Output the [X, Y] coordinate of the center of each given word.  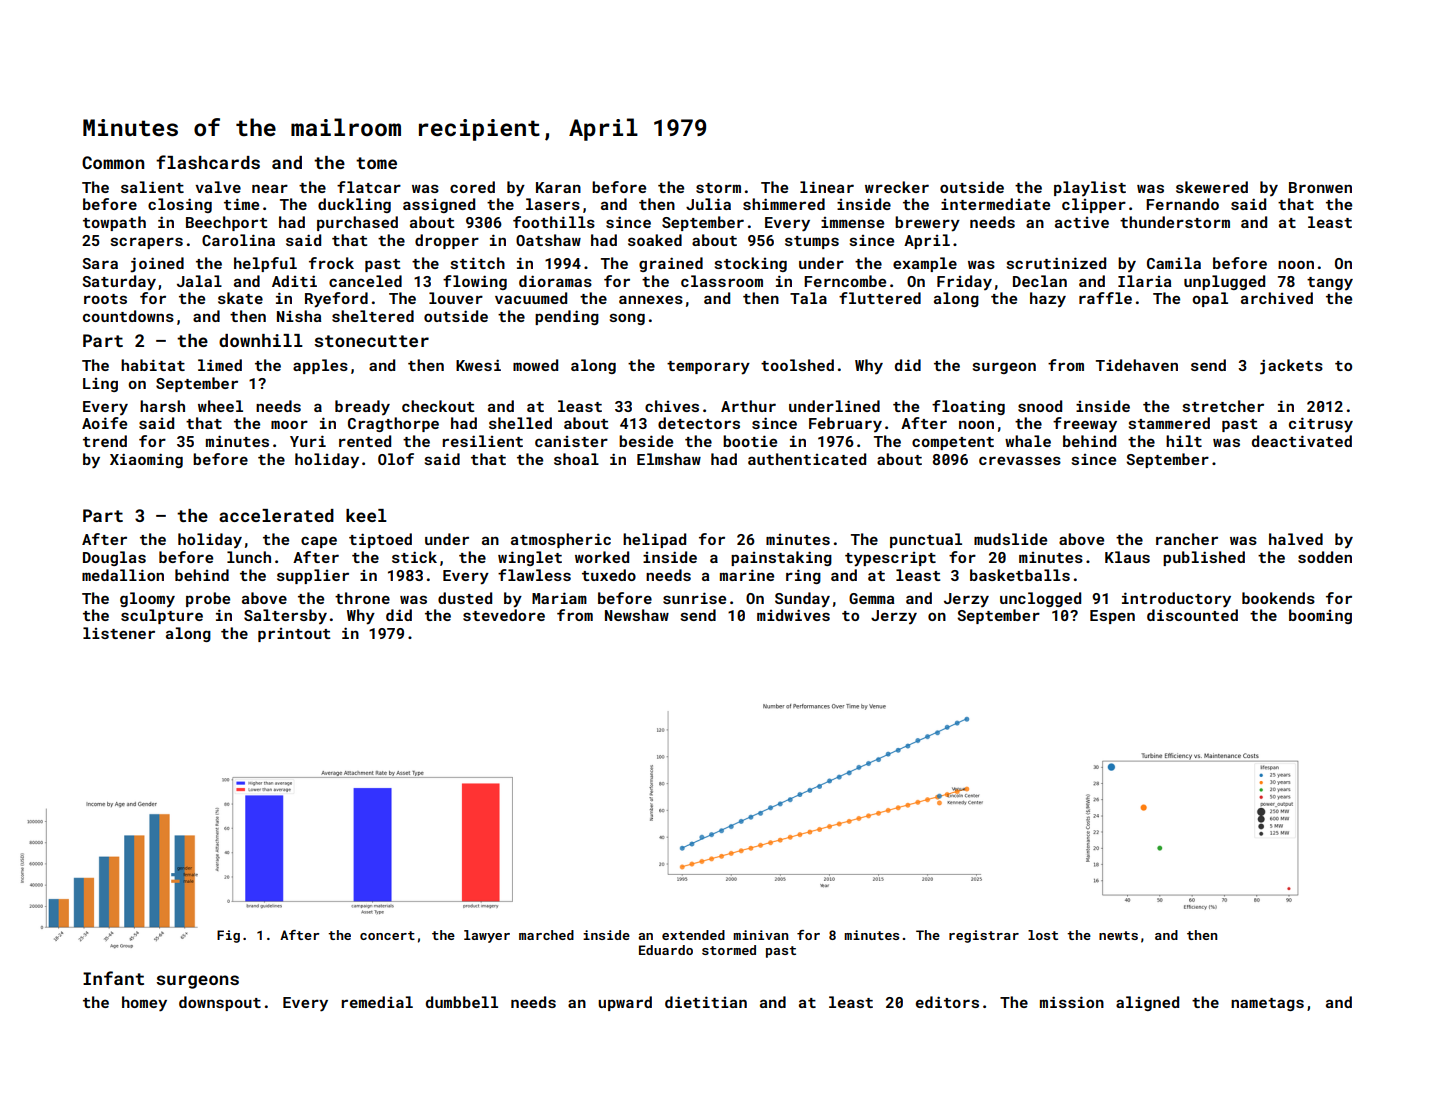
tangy [1330, 283]
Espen [1112, 617]
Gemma [871, 598]
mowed [535, 365]
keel [366, 515]
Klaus [1127, 557]
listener [119, 633]
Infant [113, 978]
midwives [793, 615]
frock [331, 263]
